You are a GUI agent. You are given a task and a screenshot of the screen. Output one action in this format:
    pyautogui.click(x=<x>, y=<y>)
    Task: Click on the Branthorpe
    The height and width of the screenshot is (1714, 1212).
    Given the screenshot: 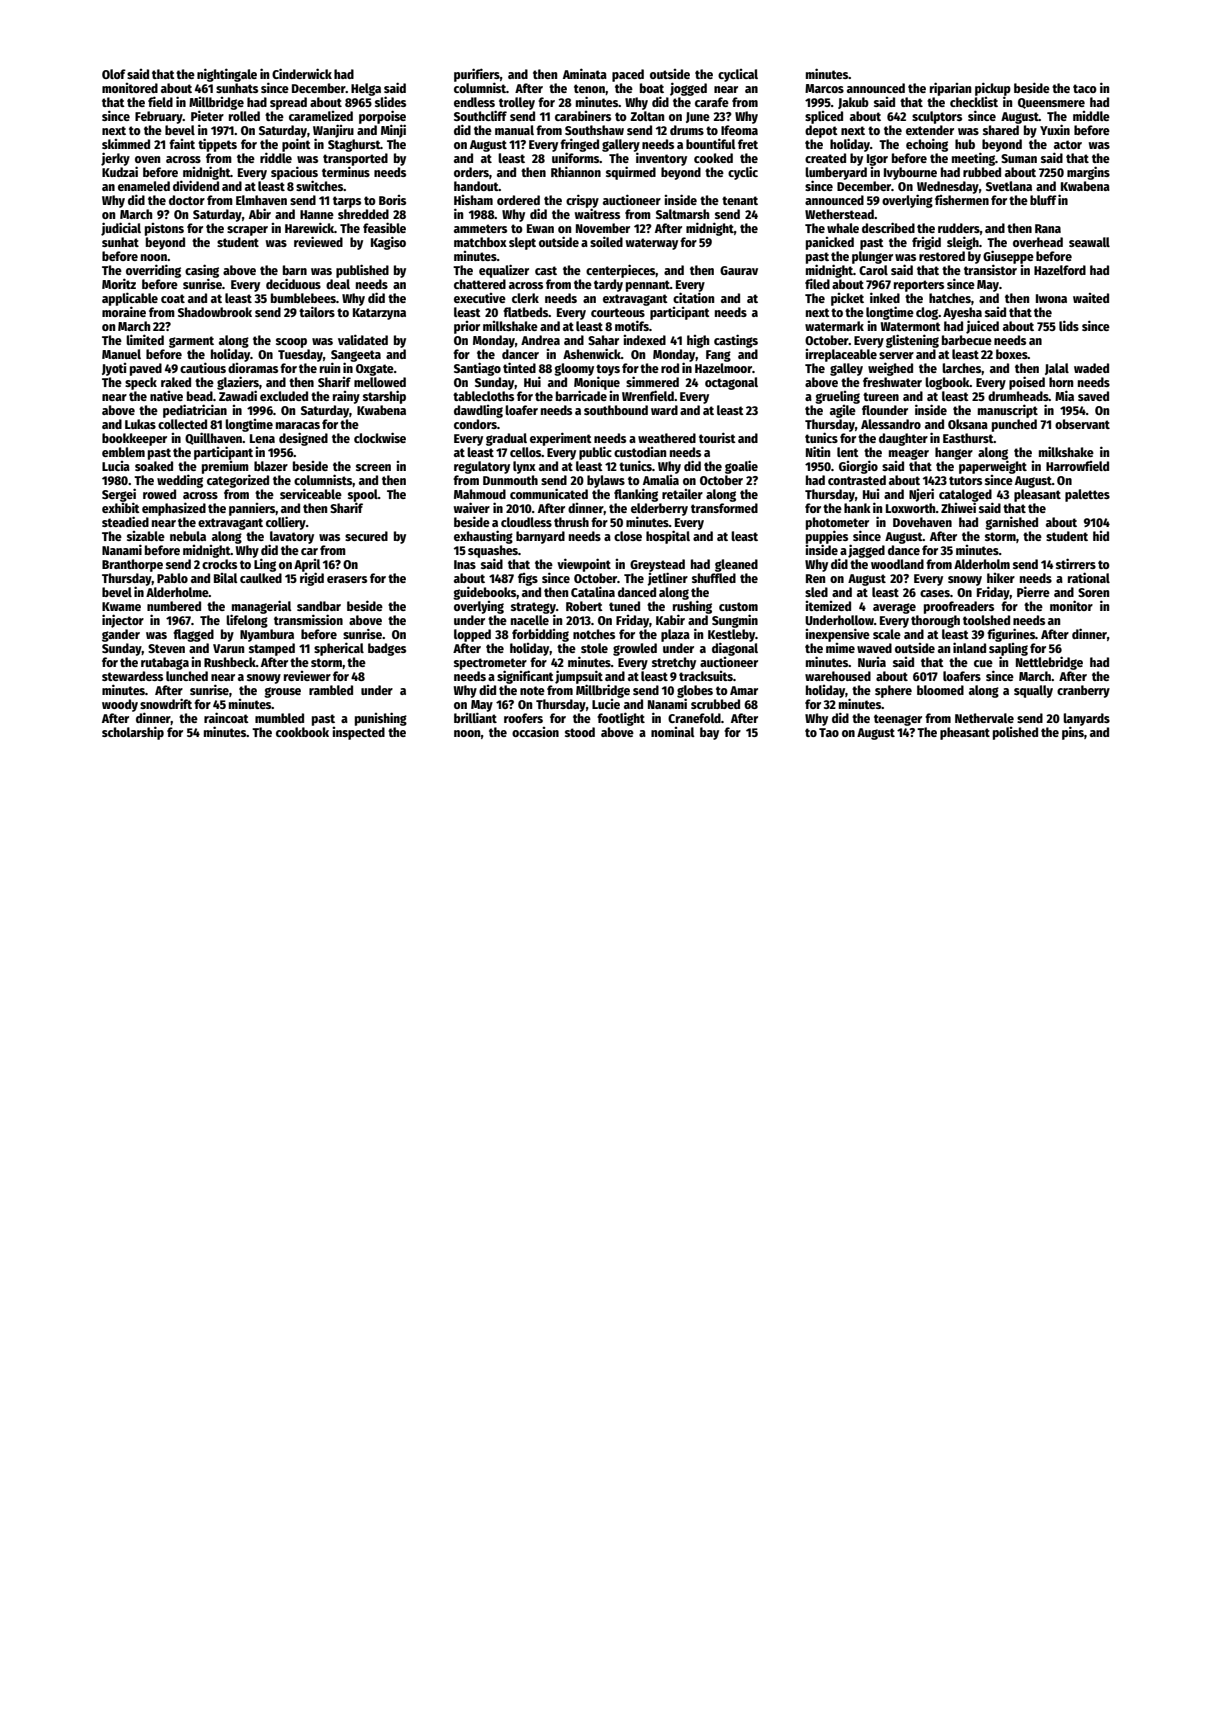 What is the action you would take?
    pyautogui.click(x=132, y=565)
